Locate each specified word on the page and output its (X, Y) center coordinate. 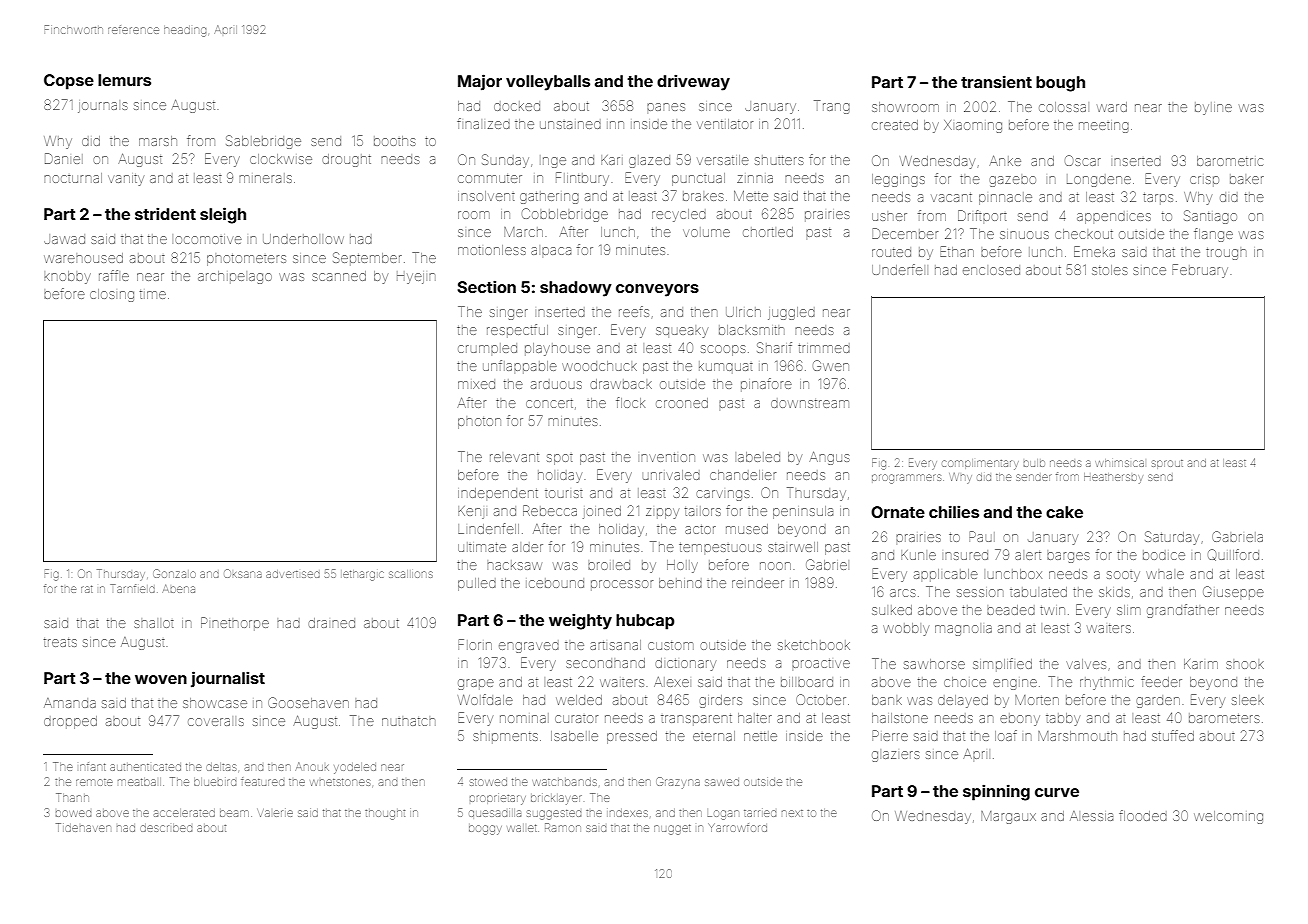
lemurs (124, 80)
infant (93, 766)
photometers (246, 260)
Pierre (890, 735)
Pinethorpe (235, 623)
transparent (696, 719)
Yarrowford (738, 827)
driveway (693, 82)
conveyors (657, 290)
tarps (1158, 198)
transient (996, 81)
